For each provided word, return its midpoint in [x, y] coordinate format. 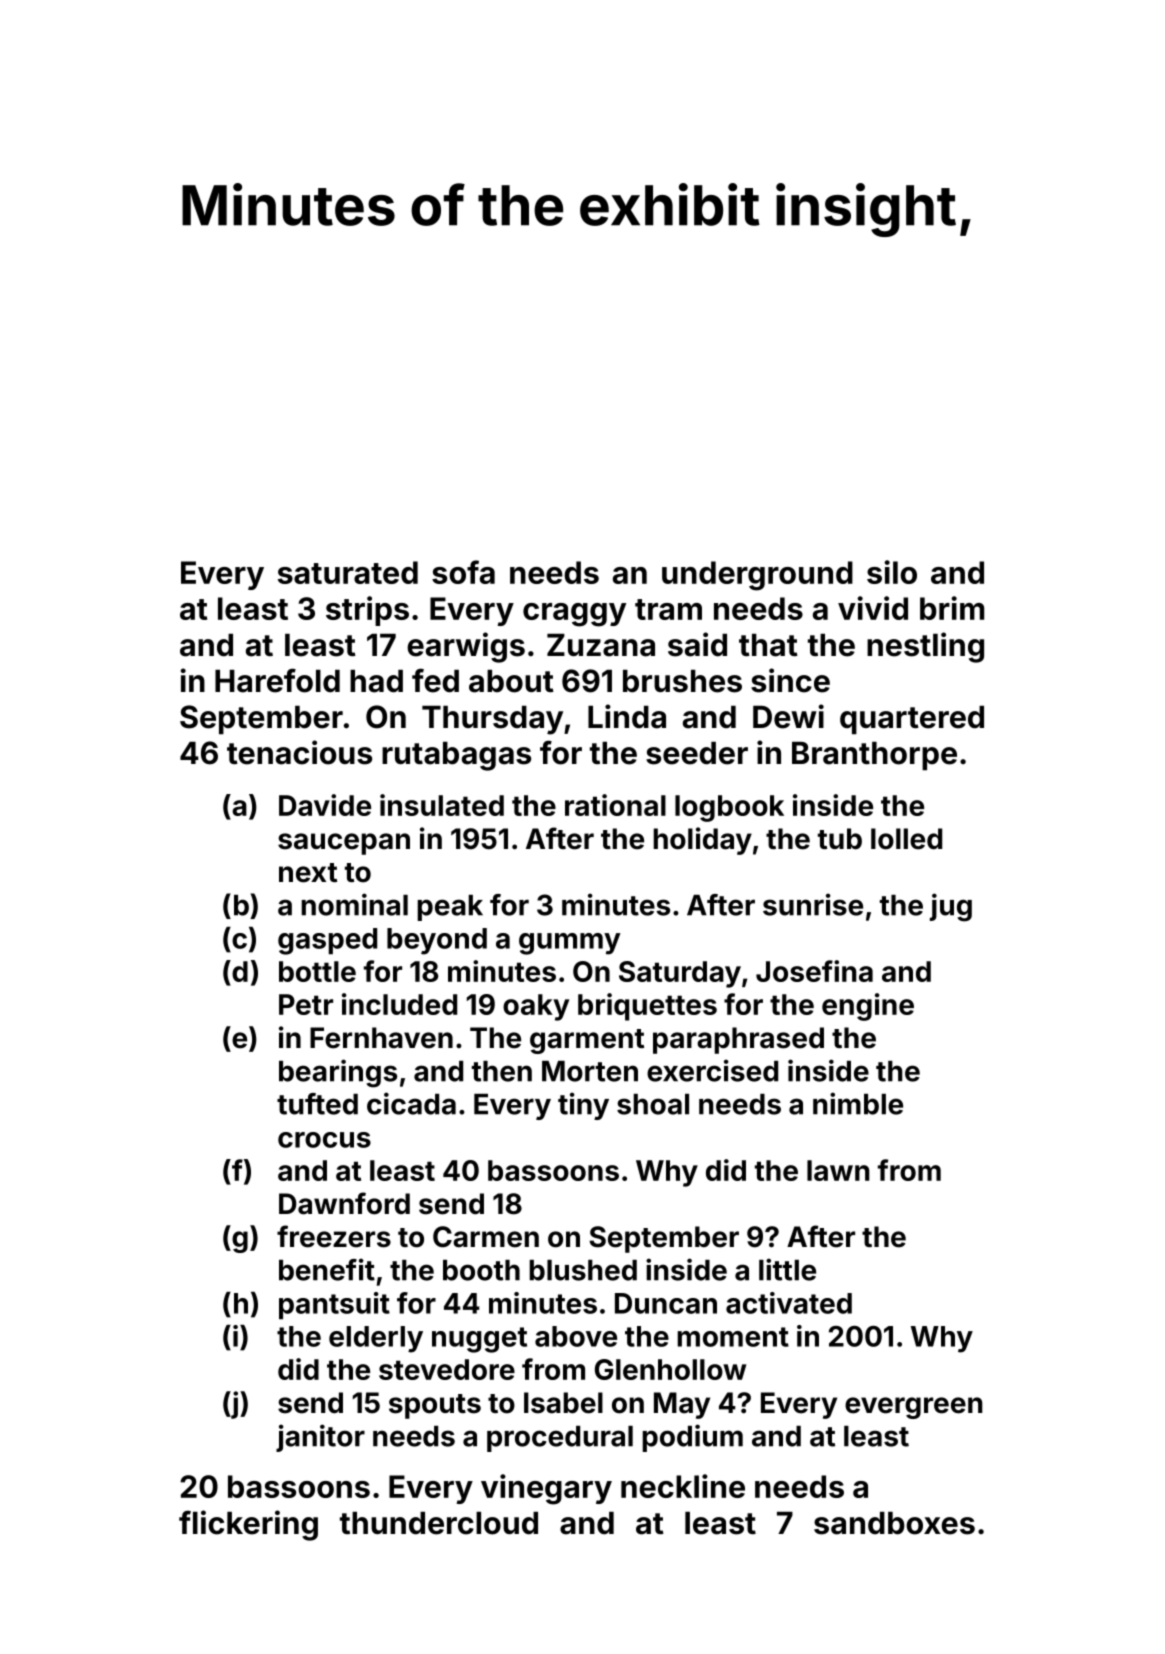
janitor [320, 1438]
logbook [729, 808]
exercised [712, 1070]
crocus [324, 1140]
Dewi [788, 716]
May [682, 1405]
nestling [925, 647]
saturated [348, 572]
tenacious [299, 752]
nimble [858, 1103]
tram [668, 609]
